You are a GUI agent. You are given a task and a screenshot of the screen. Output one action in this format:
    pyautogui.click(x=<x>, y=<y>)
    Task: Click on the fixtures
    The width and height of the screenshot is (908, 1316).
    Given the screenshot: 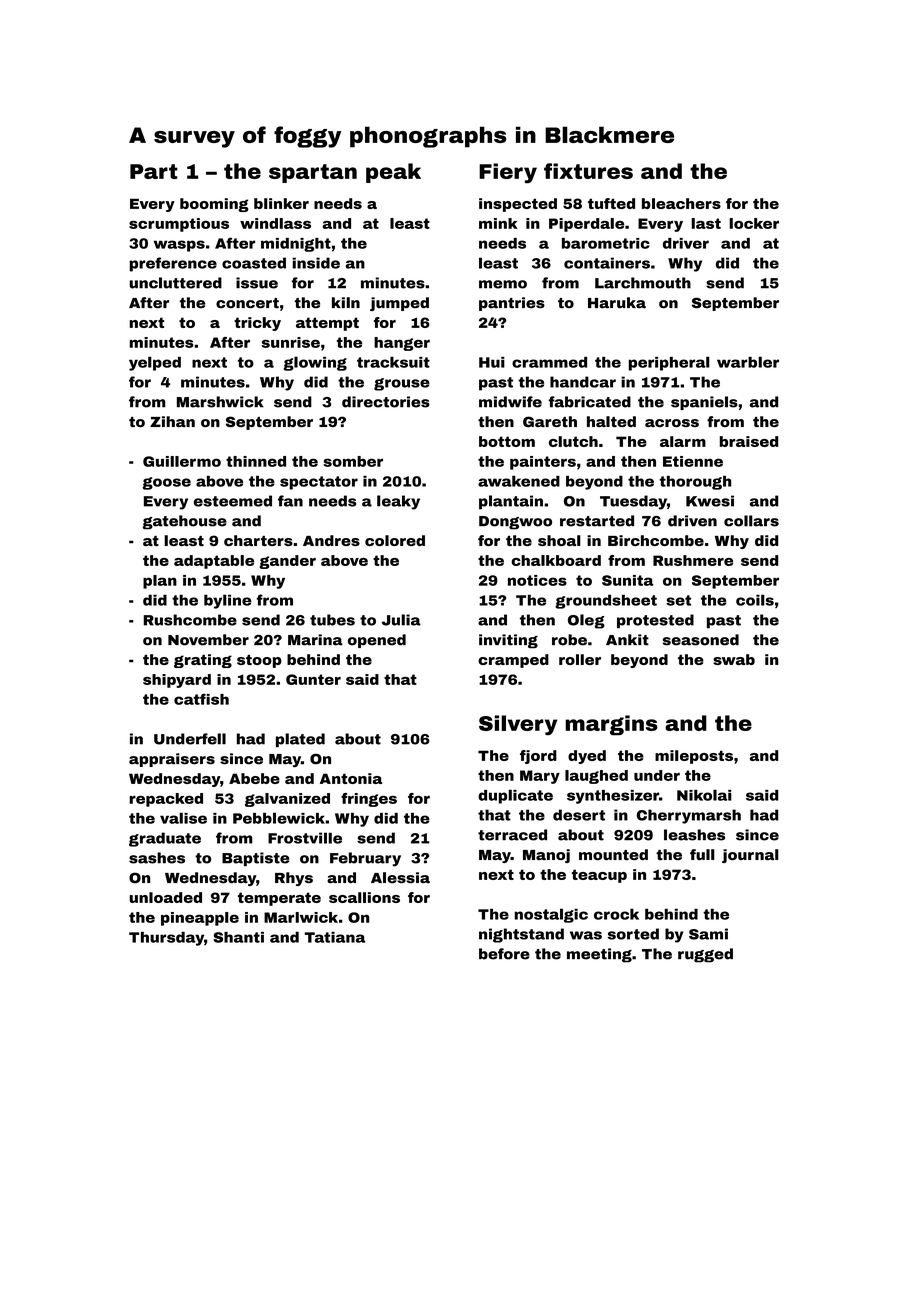 What is the action you would take?
    pyautogui.click(x=588, y=171)
